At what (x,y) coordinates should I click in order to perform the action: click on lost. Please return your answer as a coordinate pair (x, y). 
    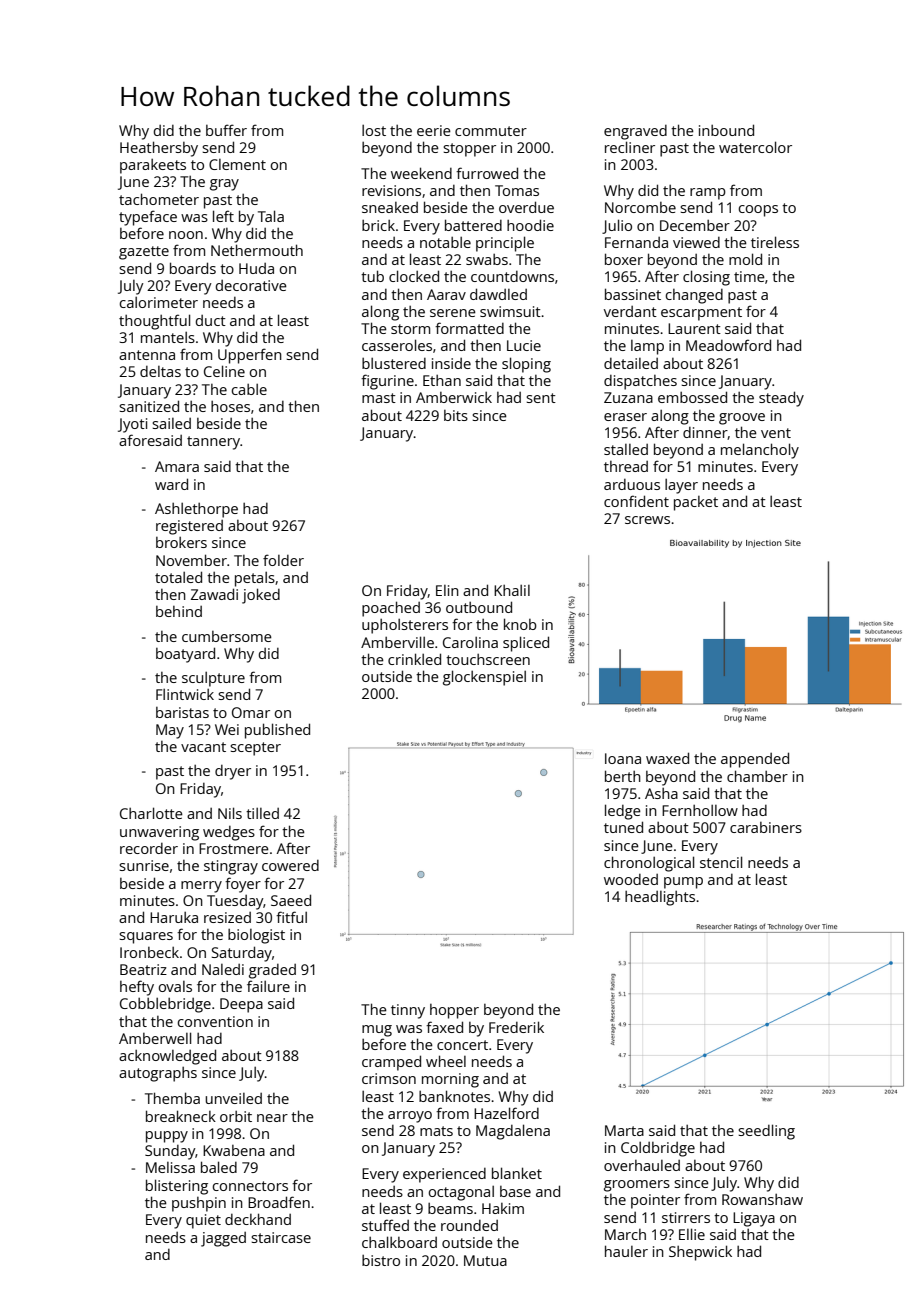
    Looking at the image, I should click on (374, 130).
